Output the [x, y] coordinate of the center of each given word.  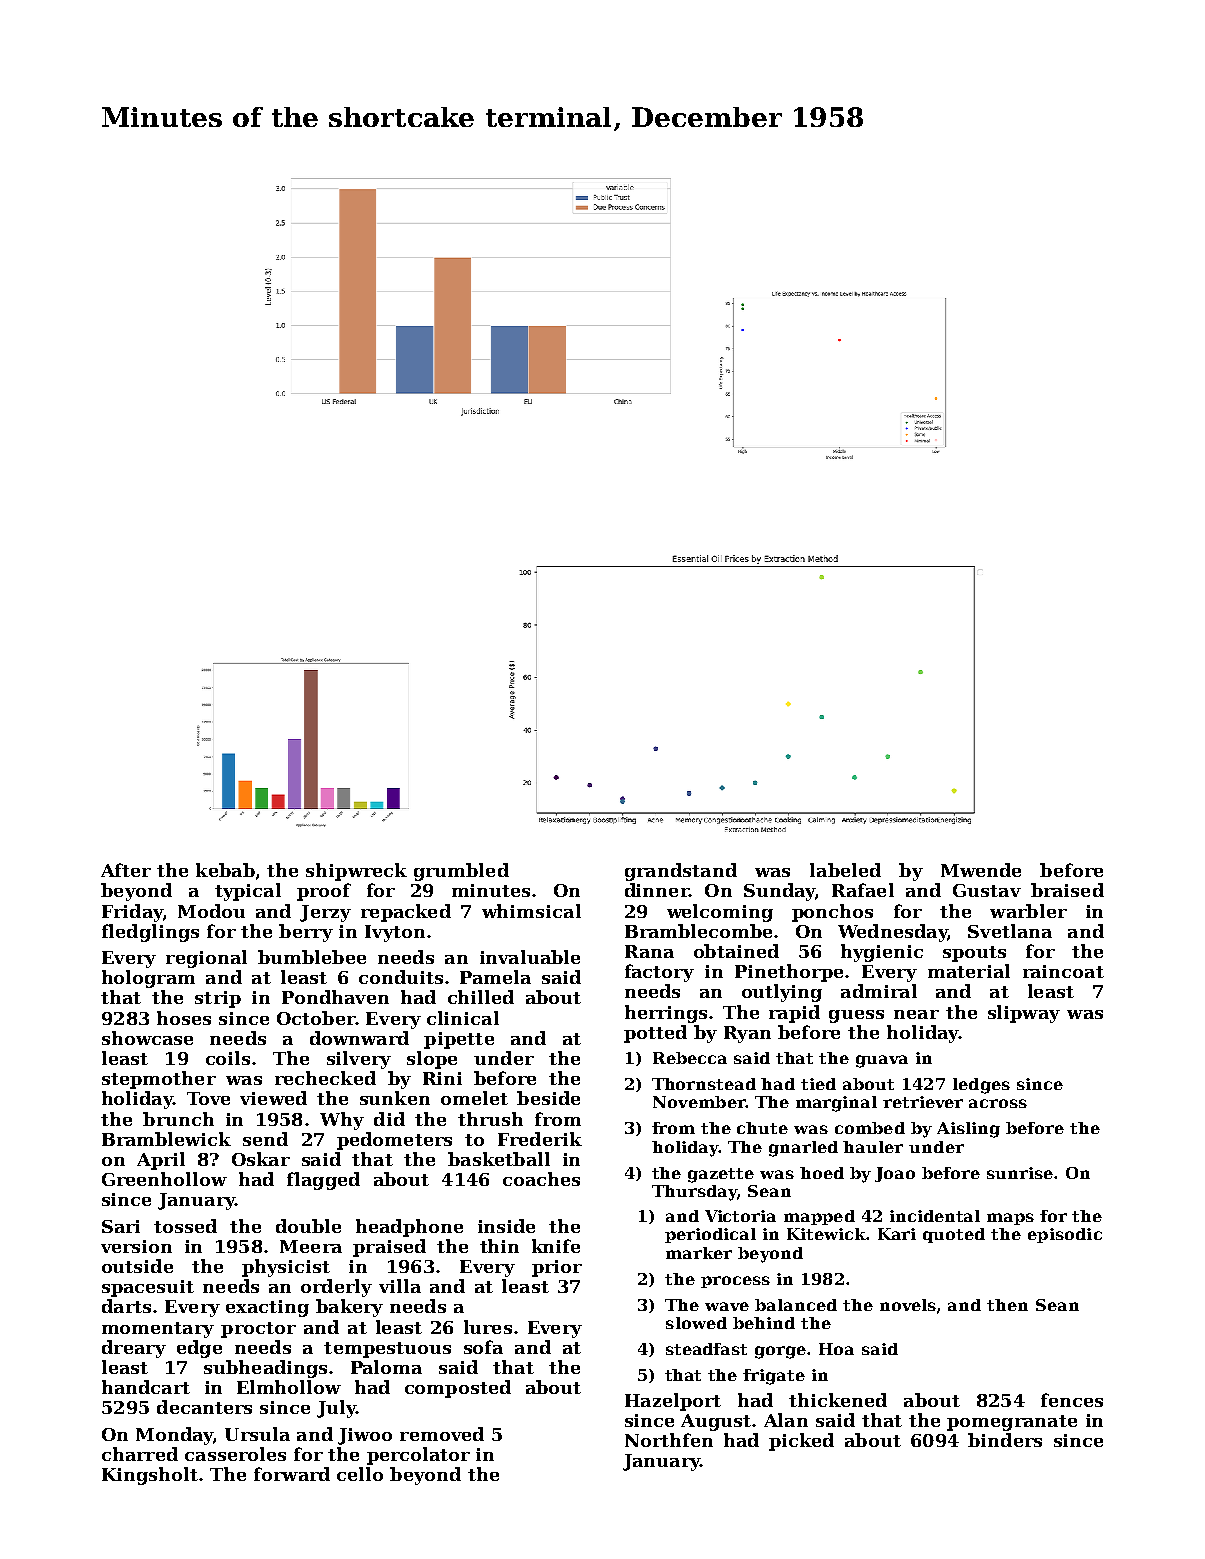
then [1007, 1305]
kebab [225, 870]
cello [360, 1474]
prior [557, 1268]
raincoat [1063, 971]
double [308, 1226]
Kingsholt [150, 1476]
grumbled [461, 872]
